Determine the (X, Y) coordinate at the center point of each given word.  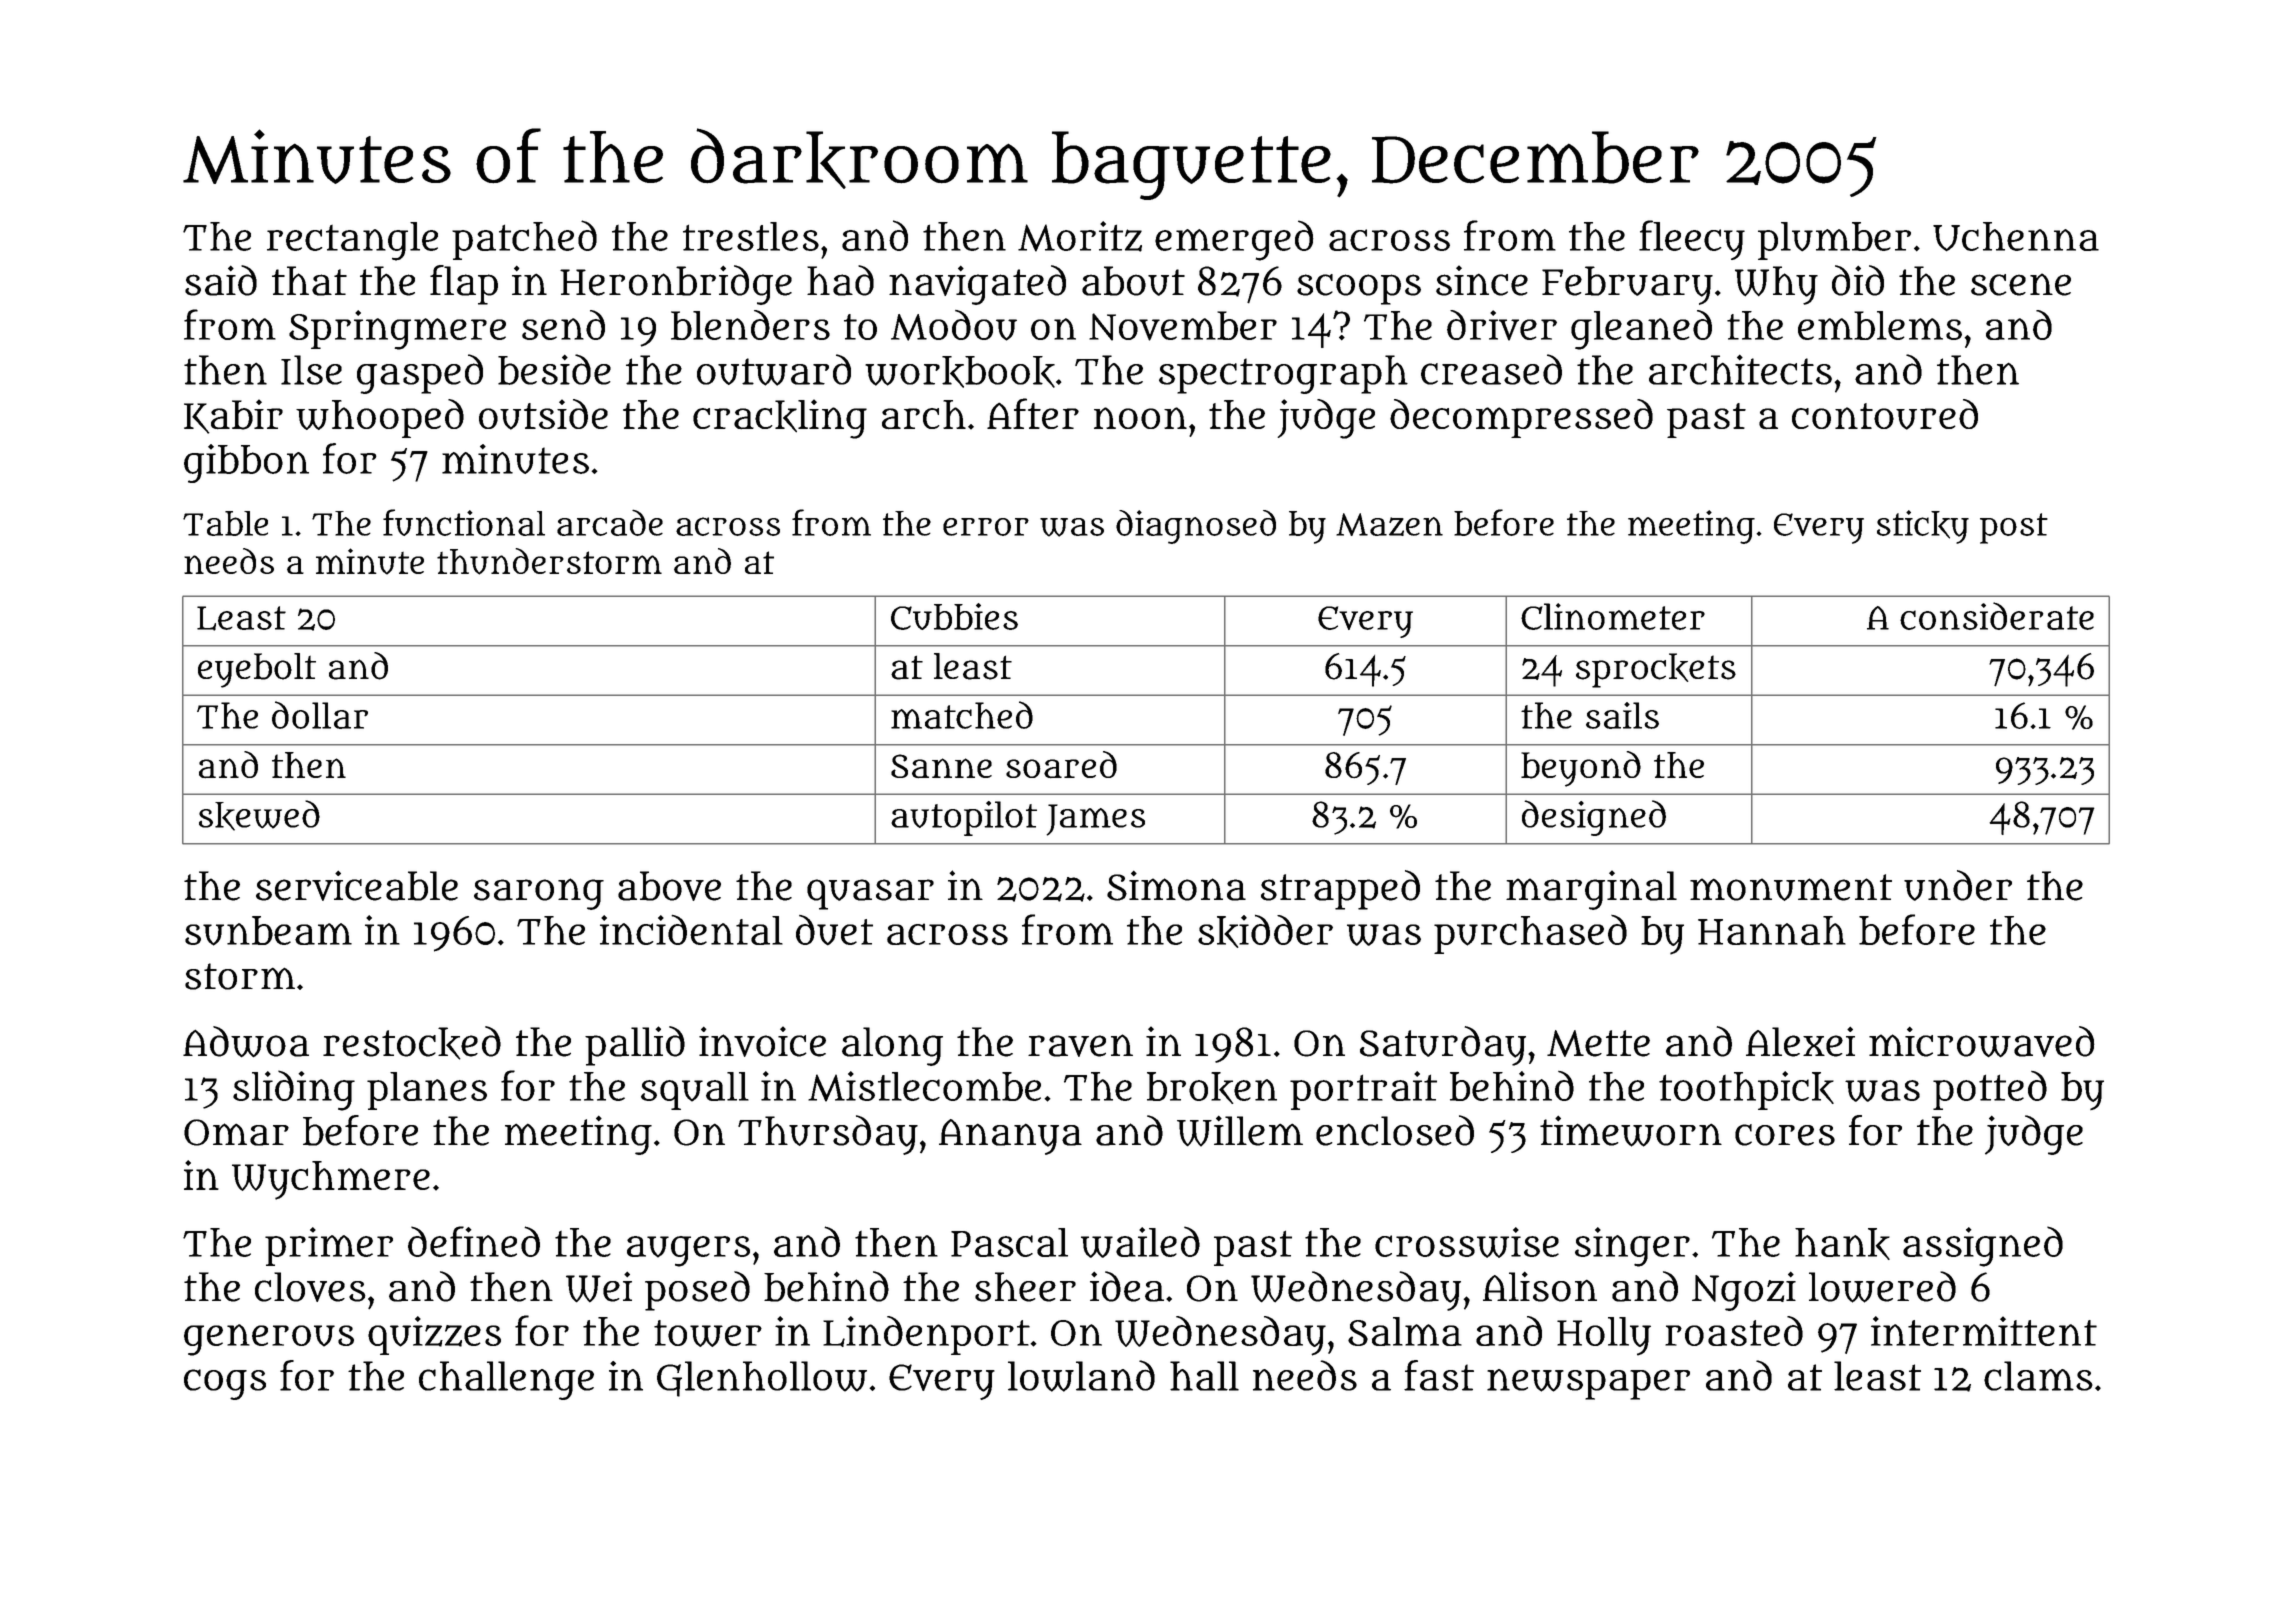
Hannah (1772, 930)
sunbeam (268, 931)
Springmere (397, 330)
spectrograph (1283, 374)
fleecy (1692, 240)
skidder (1265, 931)
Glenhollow (762, 1379)
